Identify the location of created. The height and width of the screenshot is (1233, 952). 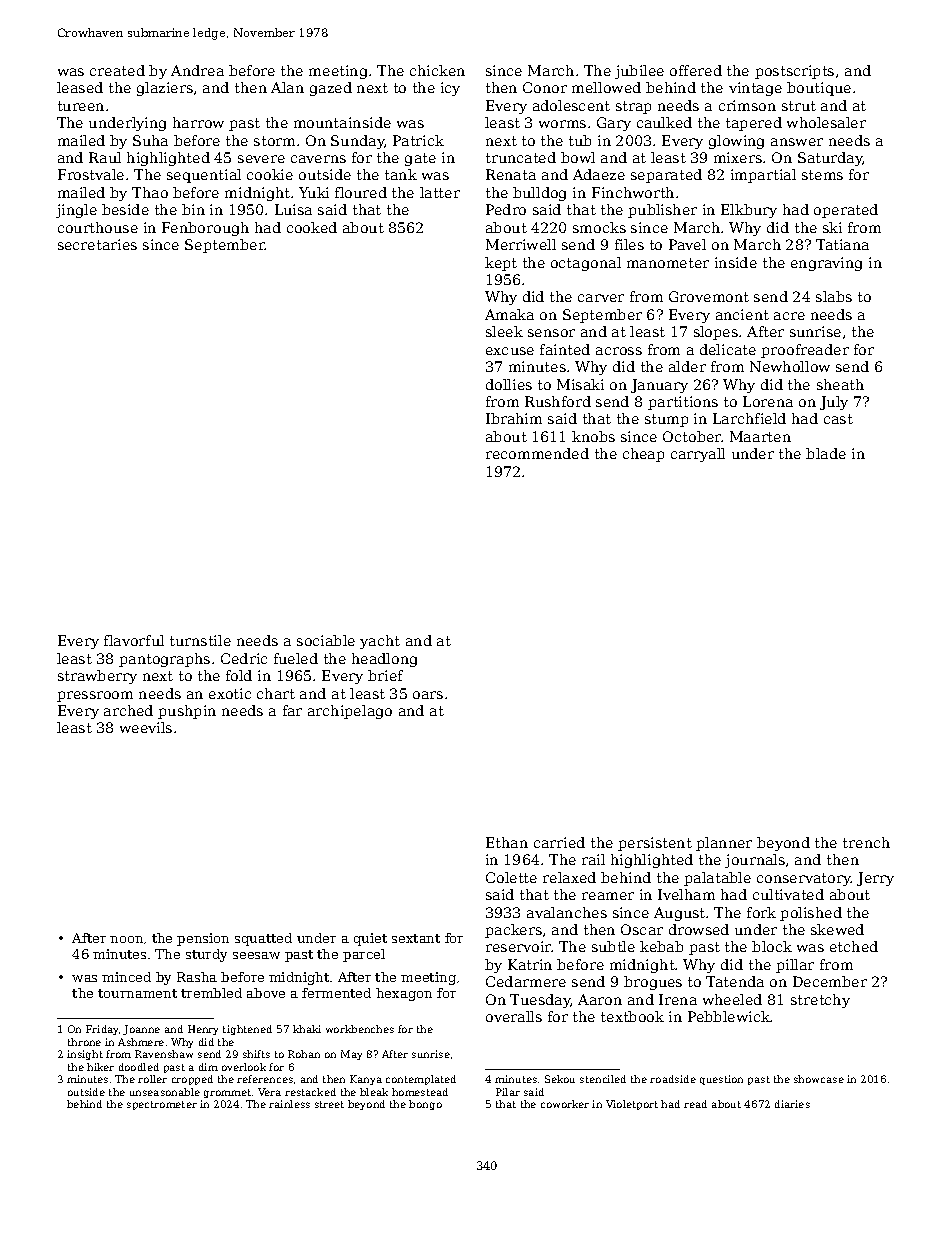
(117, 70).
